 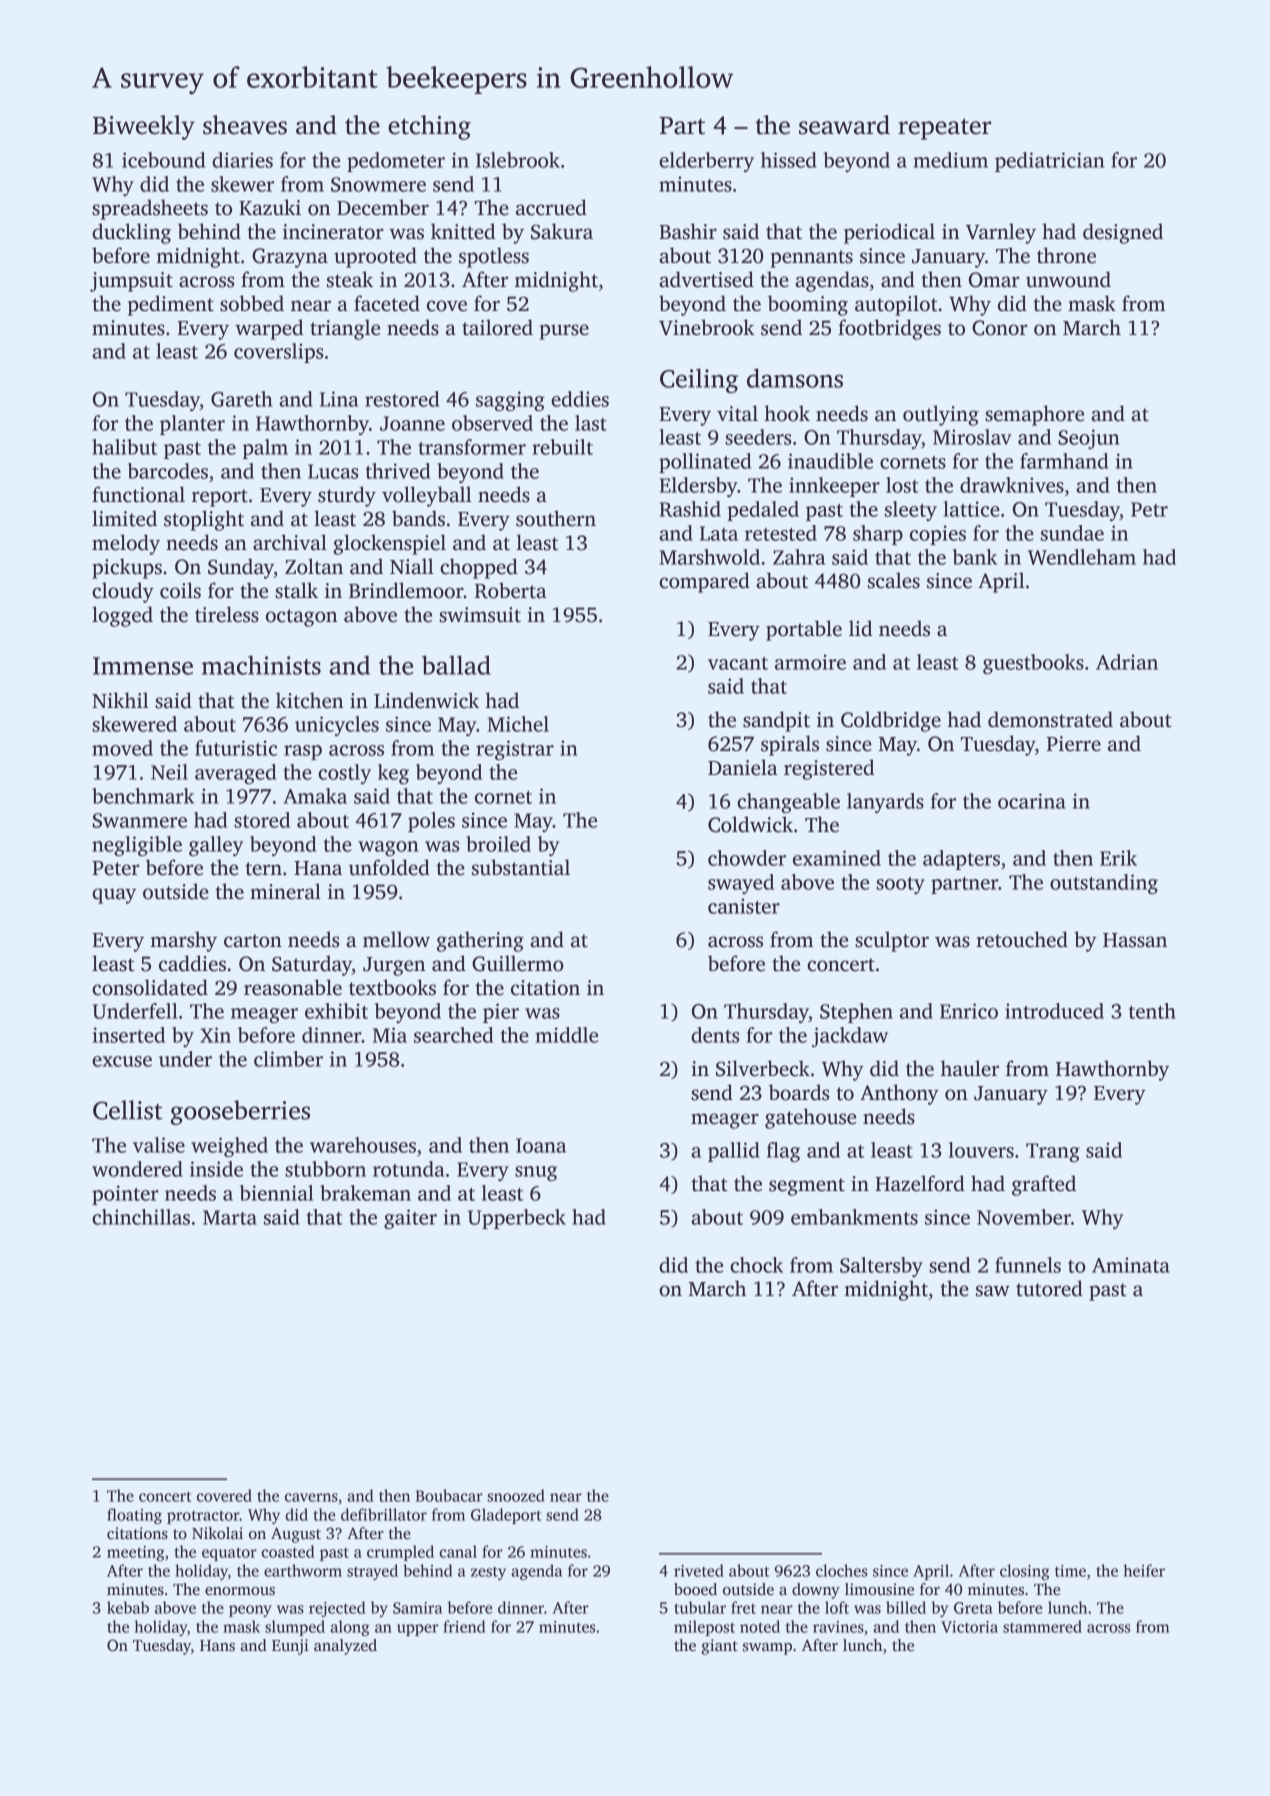 I want to click on snug, so click(x=536, y=1173).
